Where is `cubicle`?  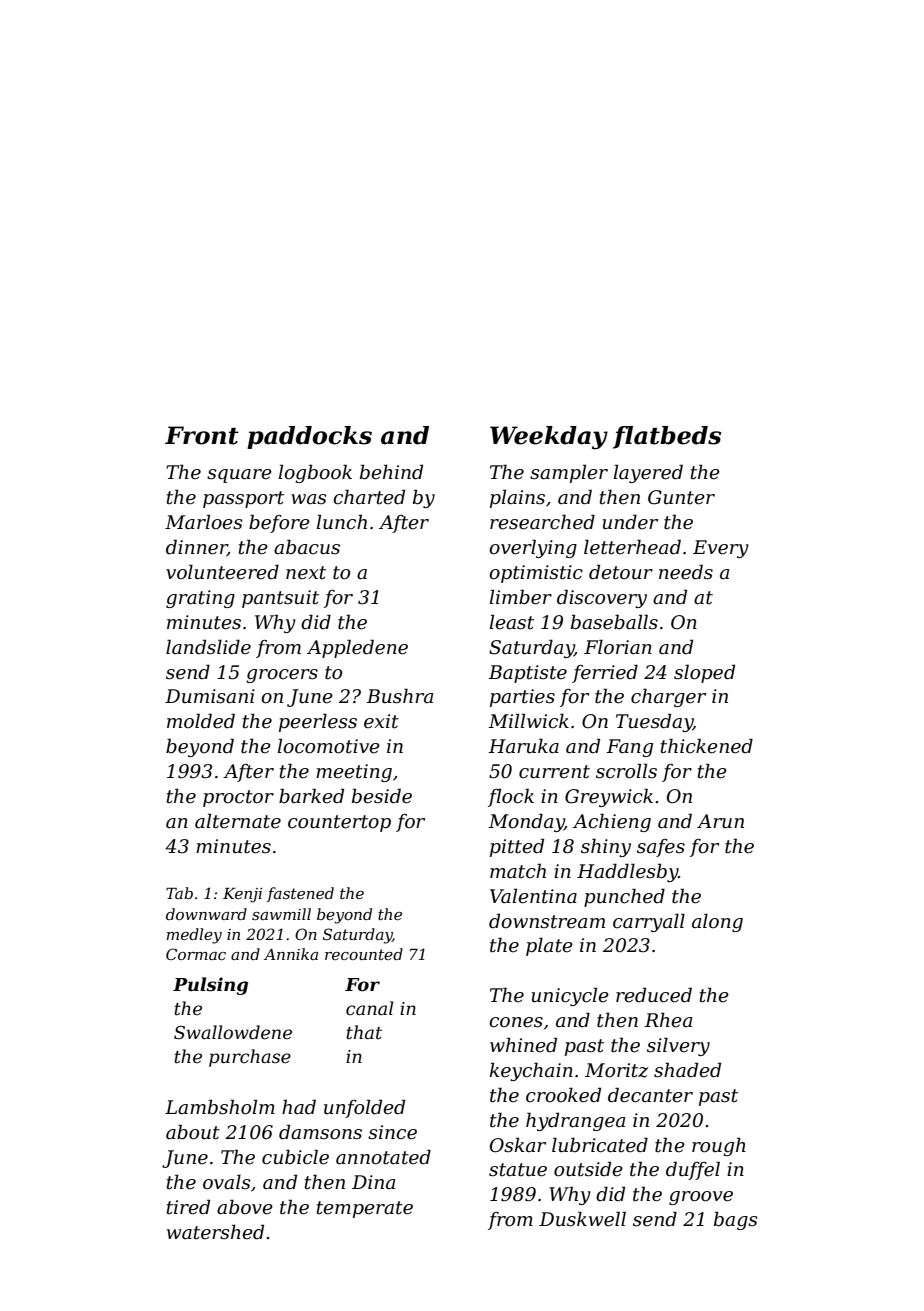 cubicle is located at coordinates (295, 1157).
